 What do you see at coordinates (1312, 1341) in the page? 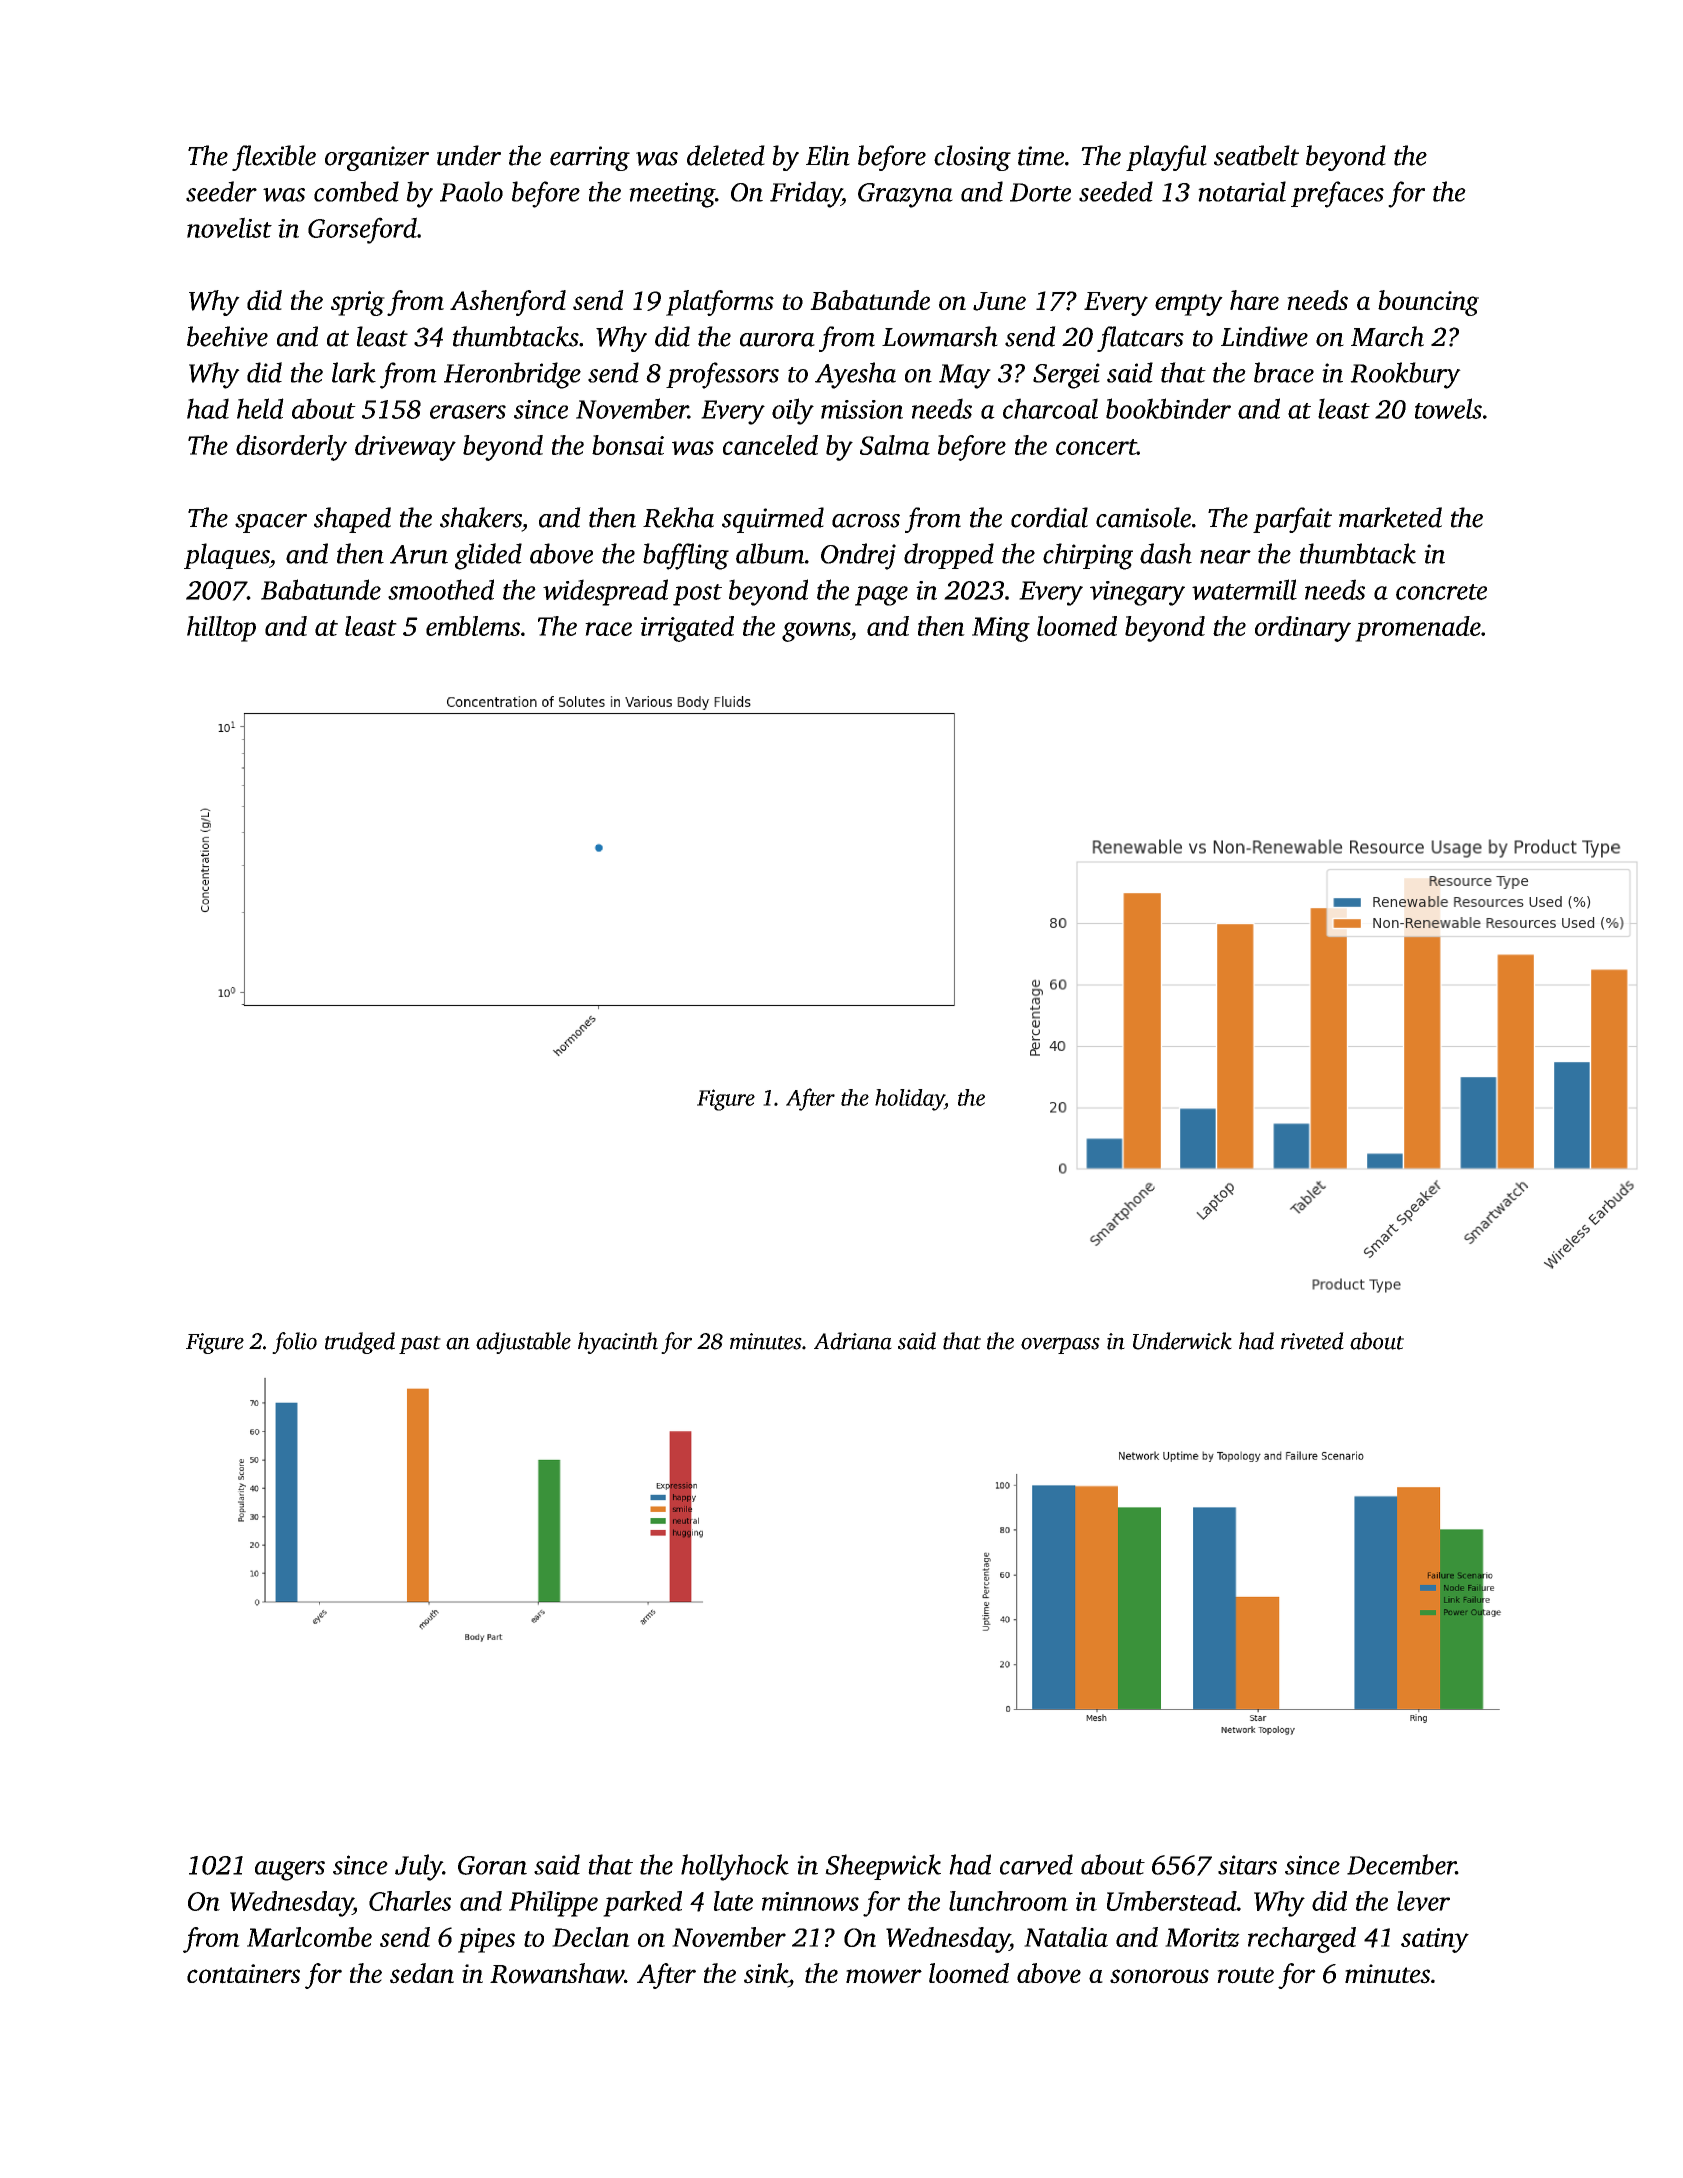
I see `riveted` at bounding box center [1312, 1341].
